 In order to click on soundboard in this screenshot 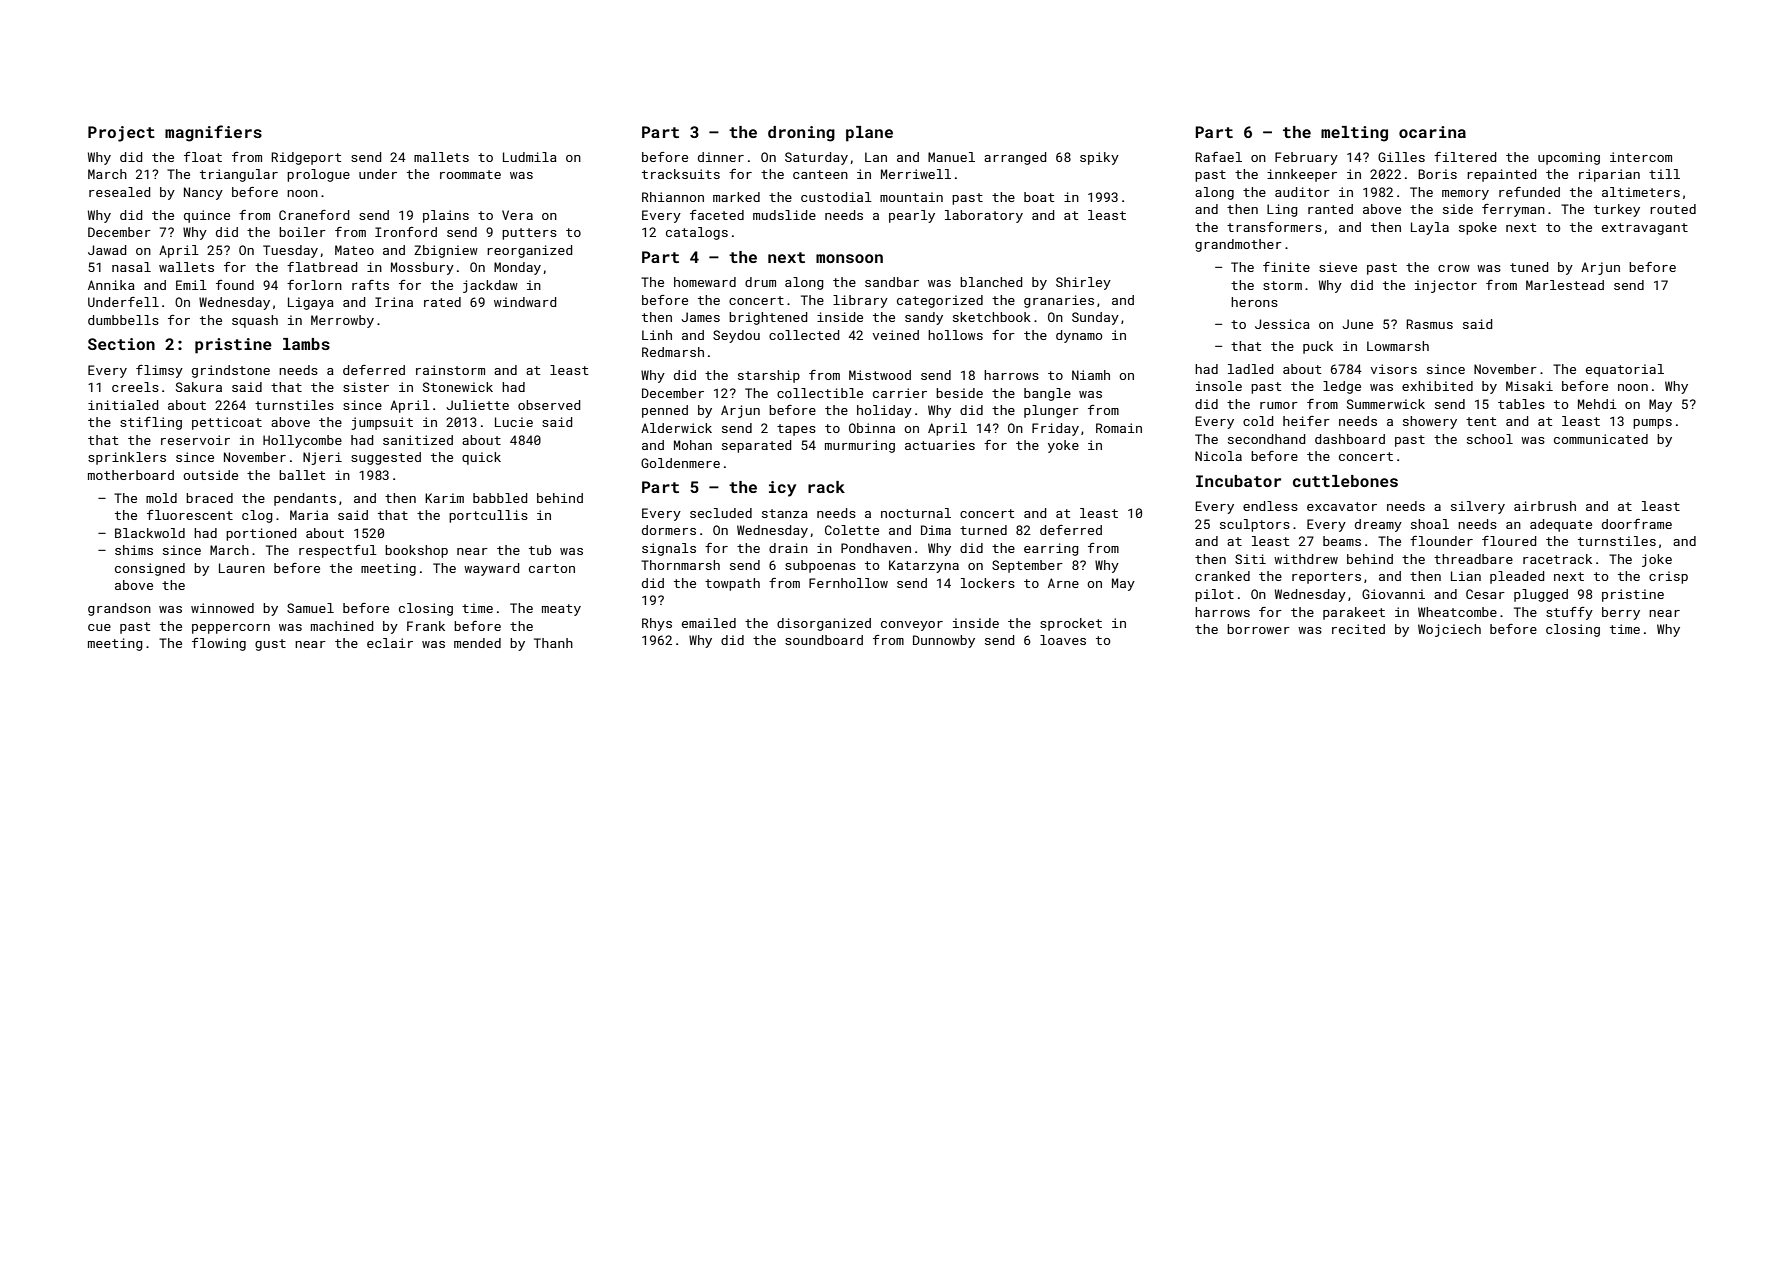, I will do `click(824, 640)`.
